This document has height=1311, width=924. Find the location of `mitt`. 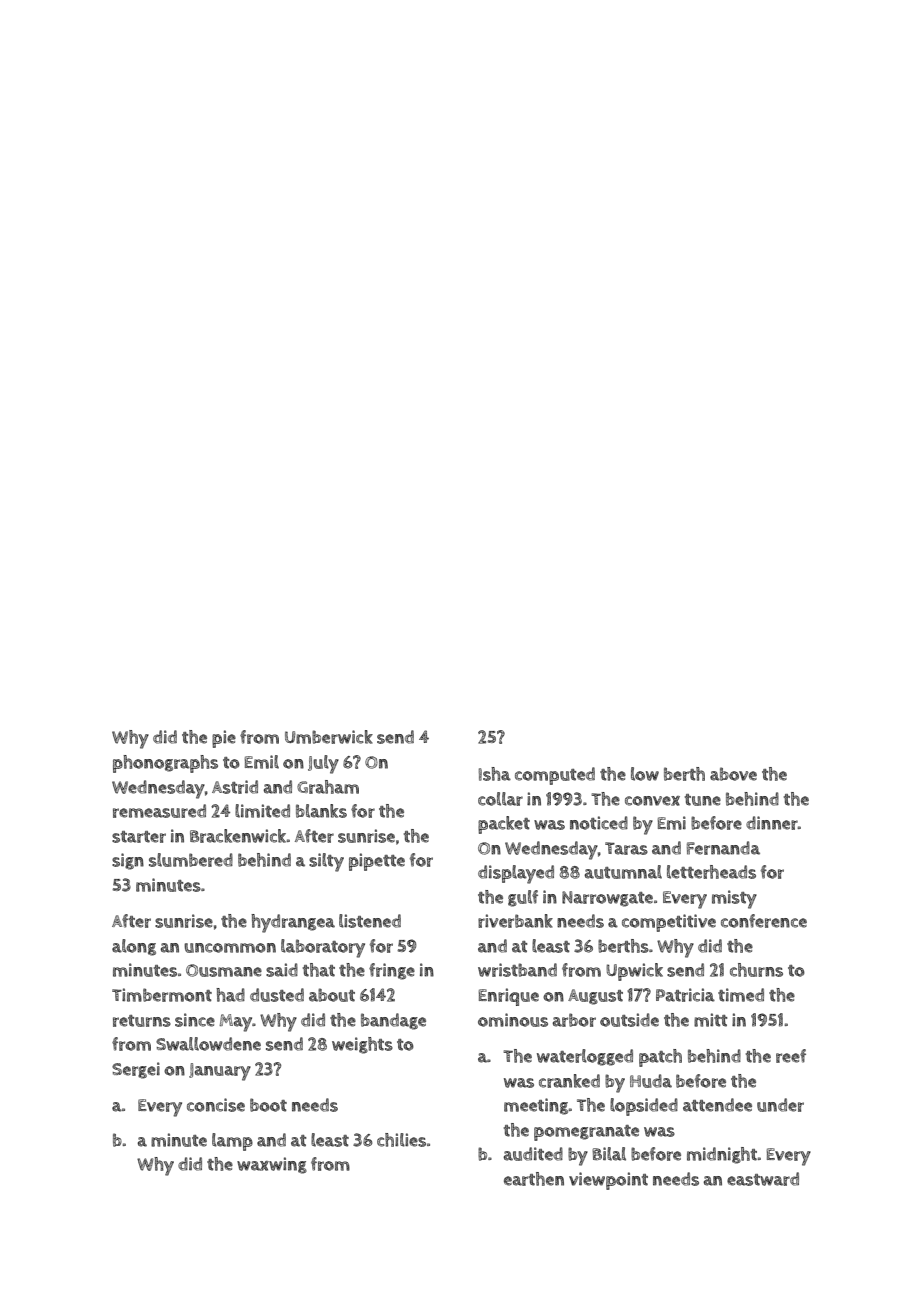

mitt is located at coordinates (710, 1020).
